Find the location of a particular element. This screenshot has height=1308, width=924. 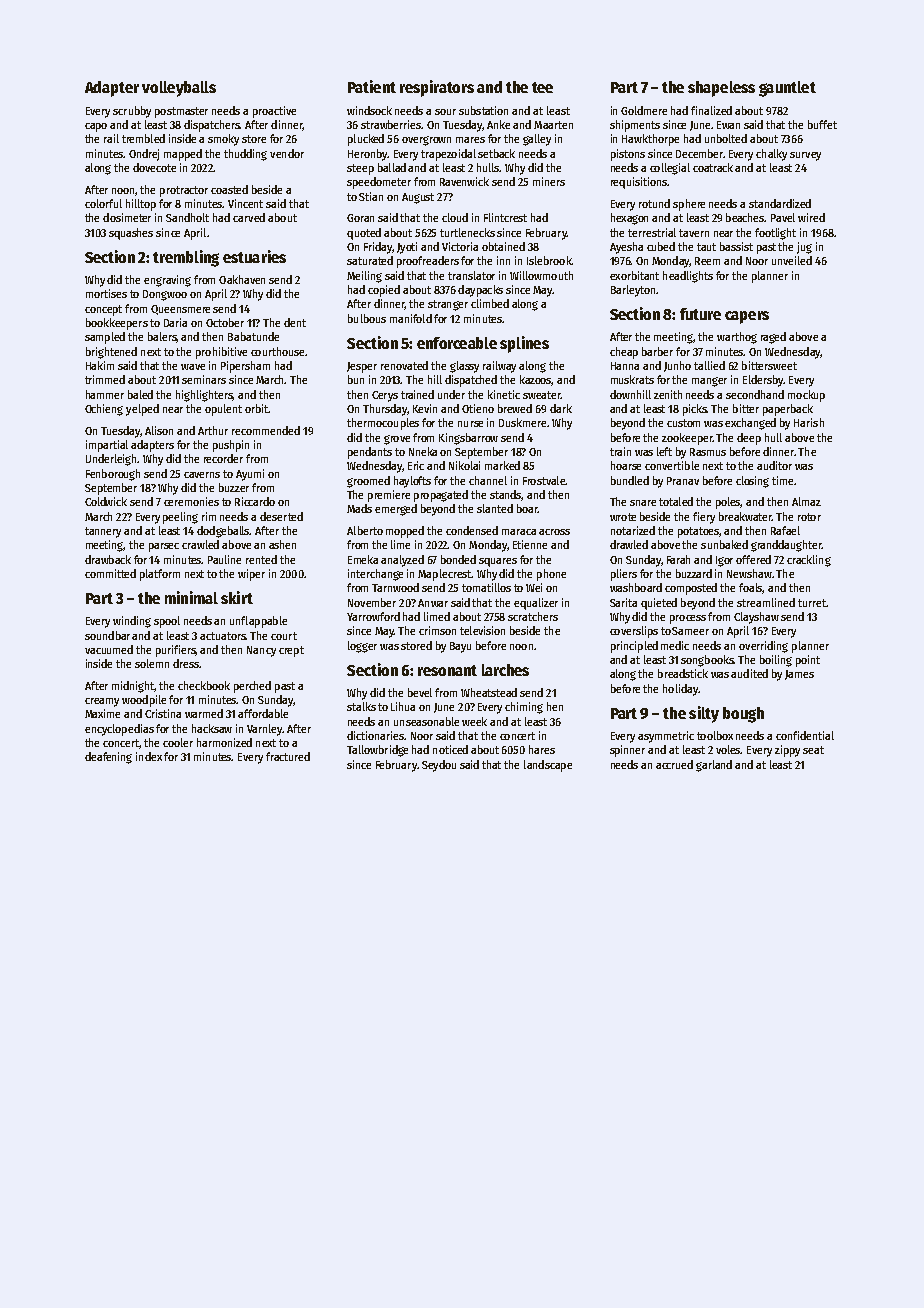

fractured is located at coordinates (288, 756).
